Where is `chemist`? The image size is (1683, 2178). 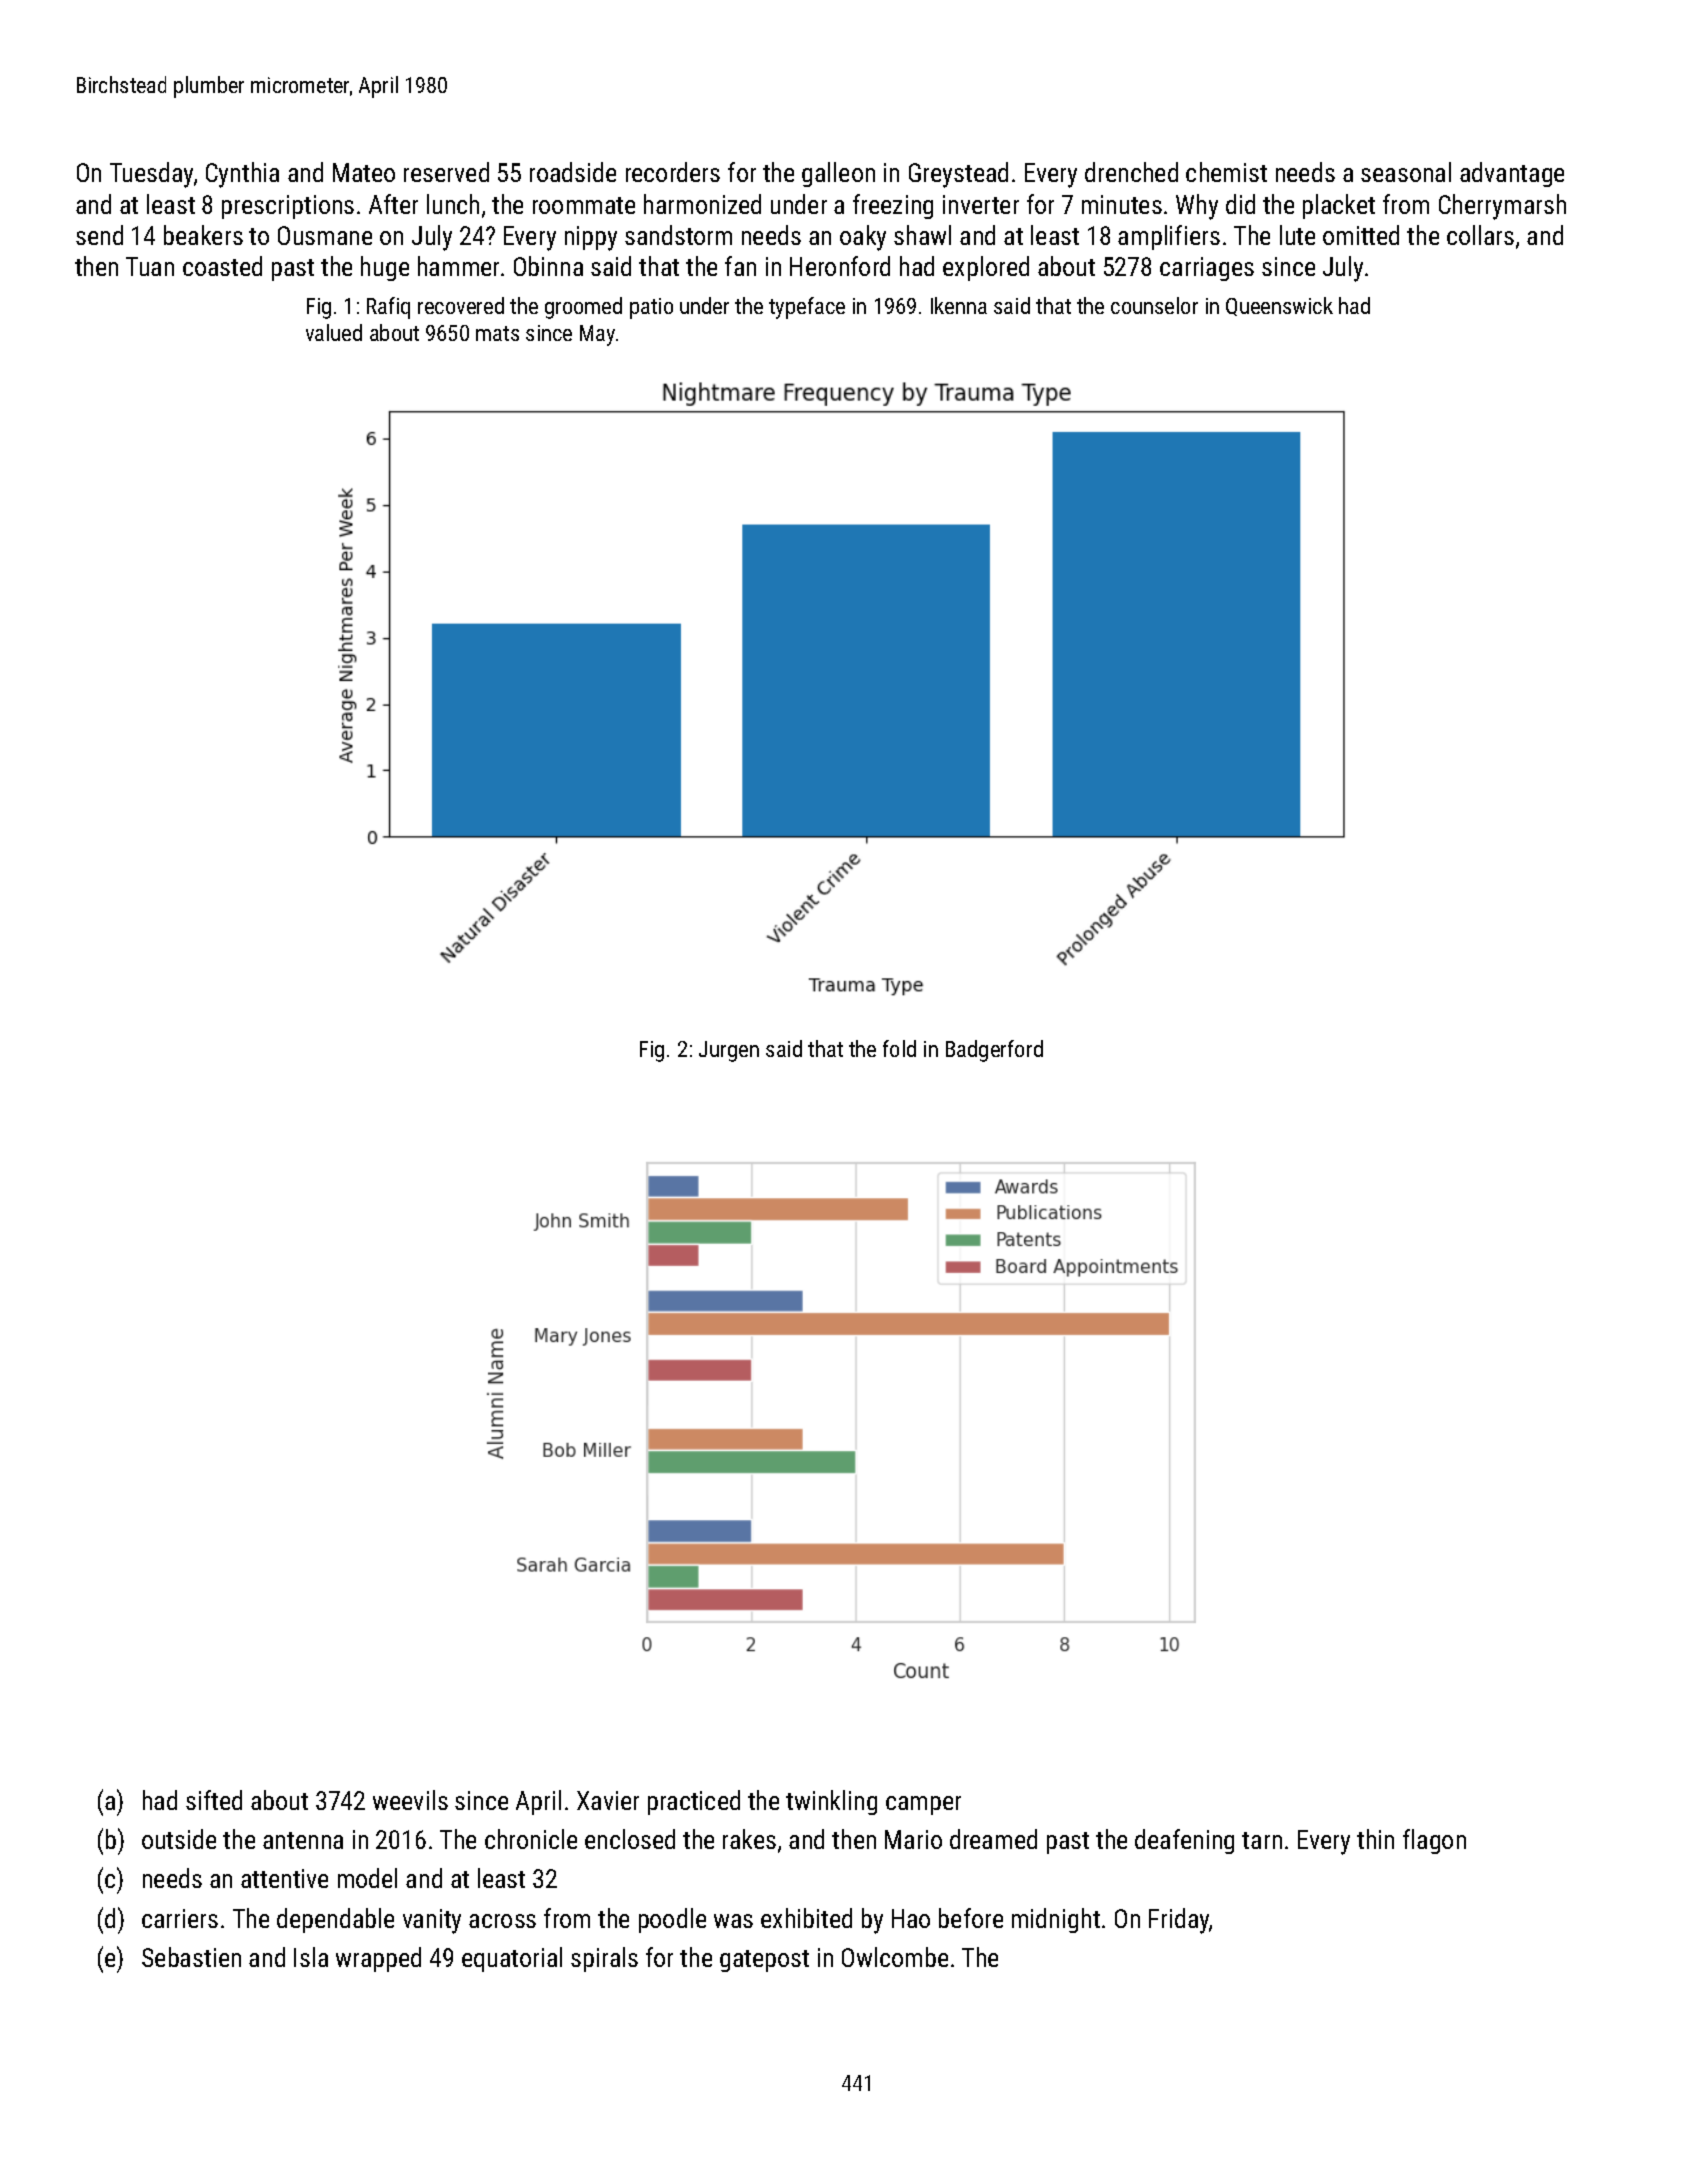 chemist is located at coordinates (1226, 172).
